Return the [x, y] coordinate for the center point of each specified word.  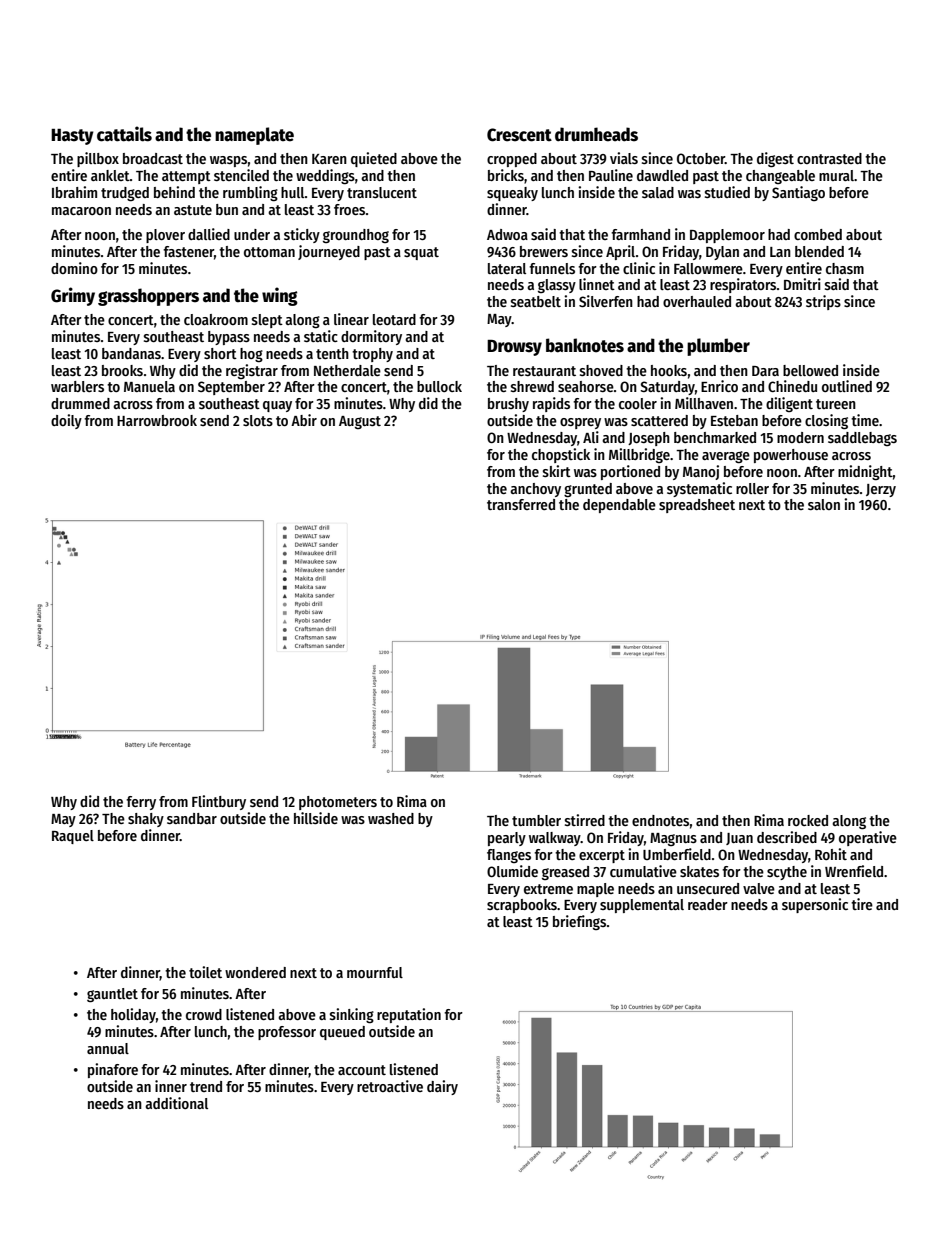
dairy [442, 1087]
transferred [521, 504]
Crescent [519, 135]
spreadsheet [697, 506]
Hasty [72, 137]
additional [176, 1103]
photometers [338, 803]
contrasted [829, 158]
